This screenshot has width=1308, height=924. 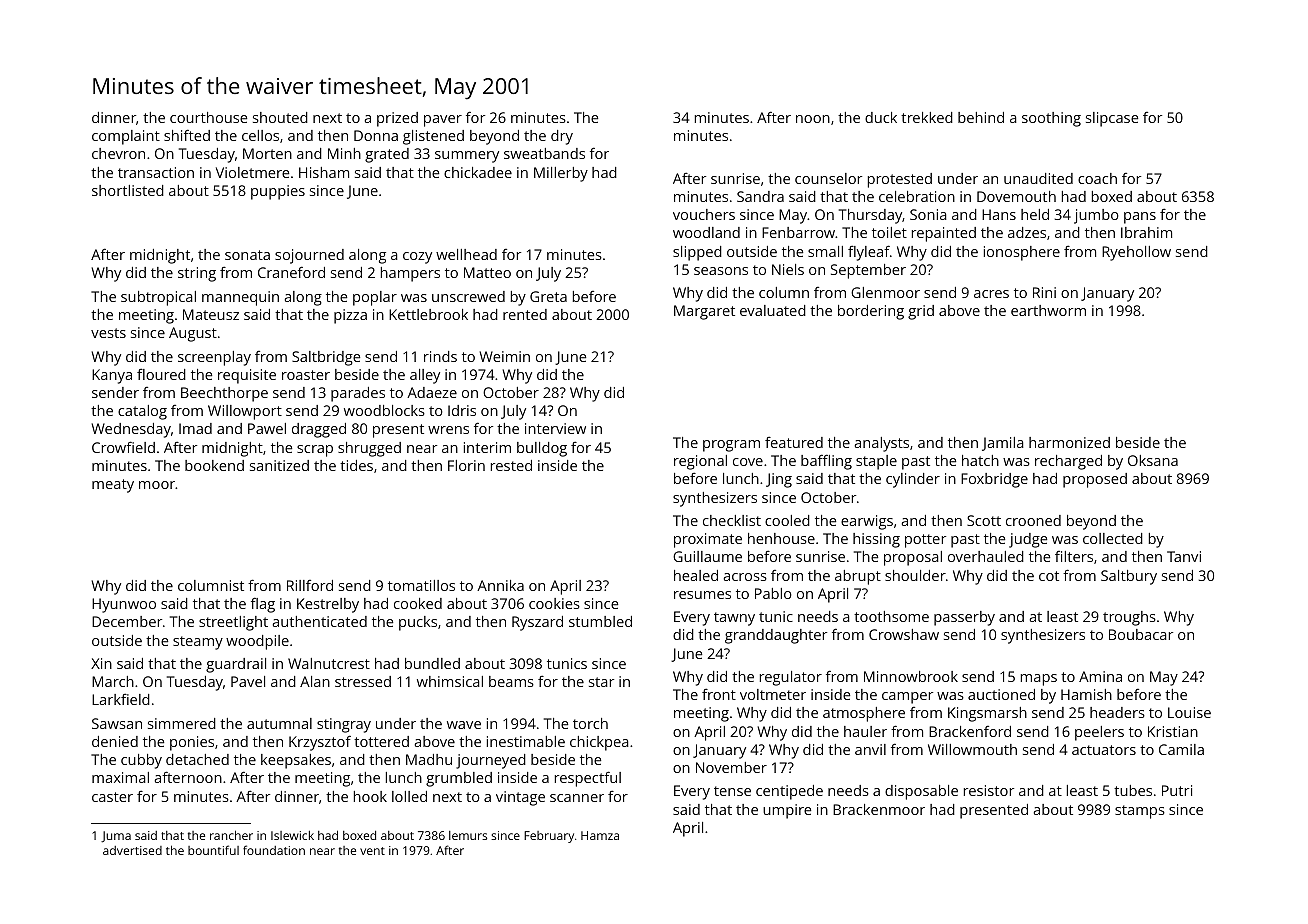 What do you see at coordinates (370, 796) in the screenshot?
I see `hook` at bounding box center [370, 796].
